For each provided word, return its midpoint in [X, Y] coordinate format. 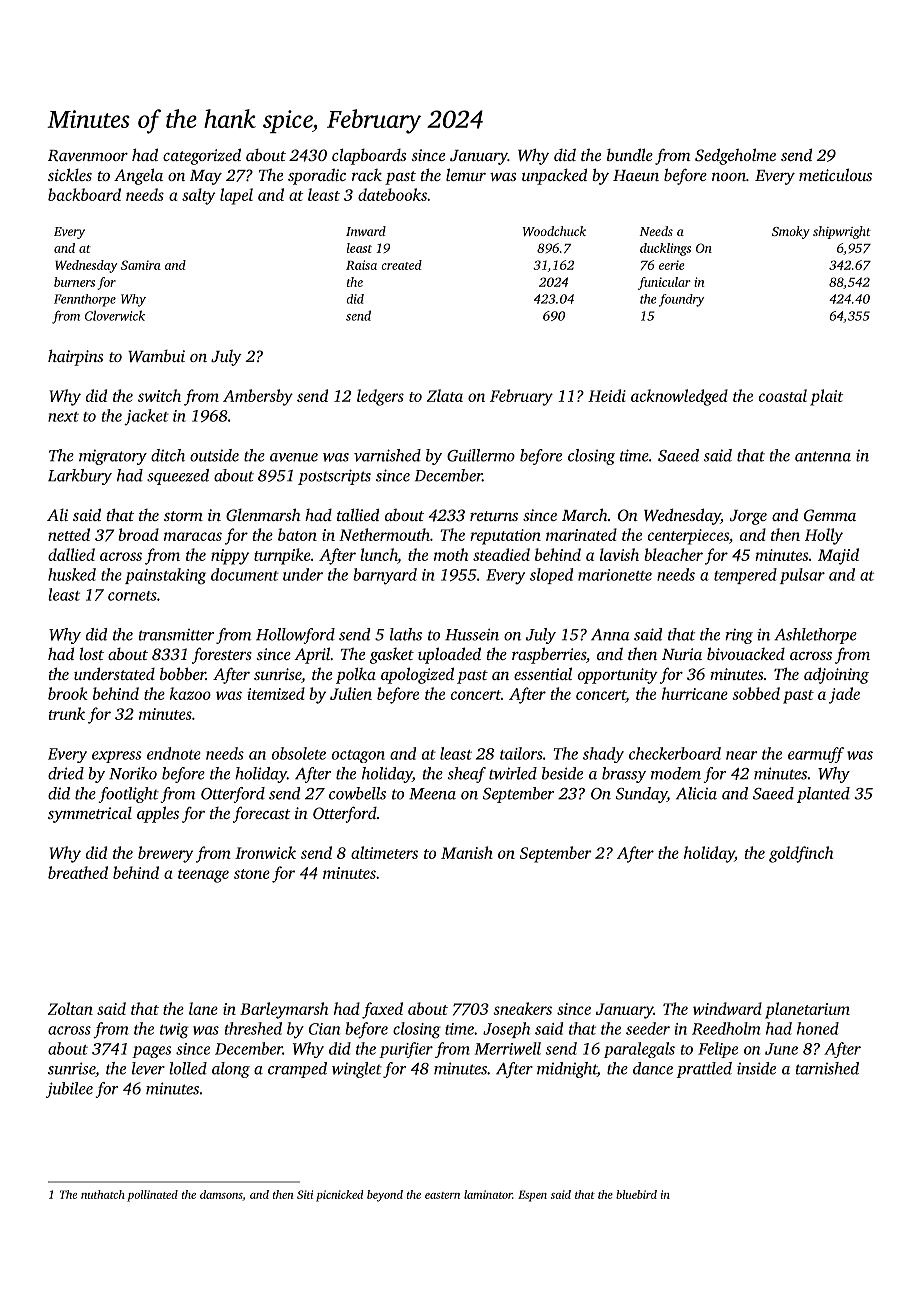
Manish [467, 852]
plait [826, 397]
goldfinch [801, 854]
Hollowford [295, 636]
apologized [417, 675]
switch [159, 395]
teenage [203, 876]
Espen [532, 1196]
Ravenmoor [88, 155]
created [401, 265]
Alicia [696, 793]
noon [729, 177]
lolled [188, 1068]
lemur [466, 174]
